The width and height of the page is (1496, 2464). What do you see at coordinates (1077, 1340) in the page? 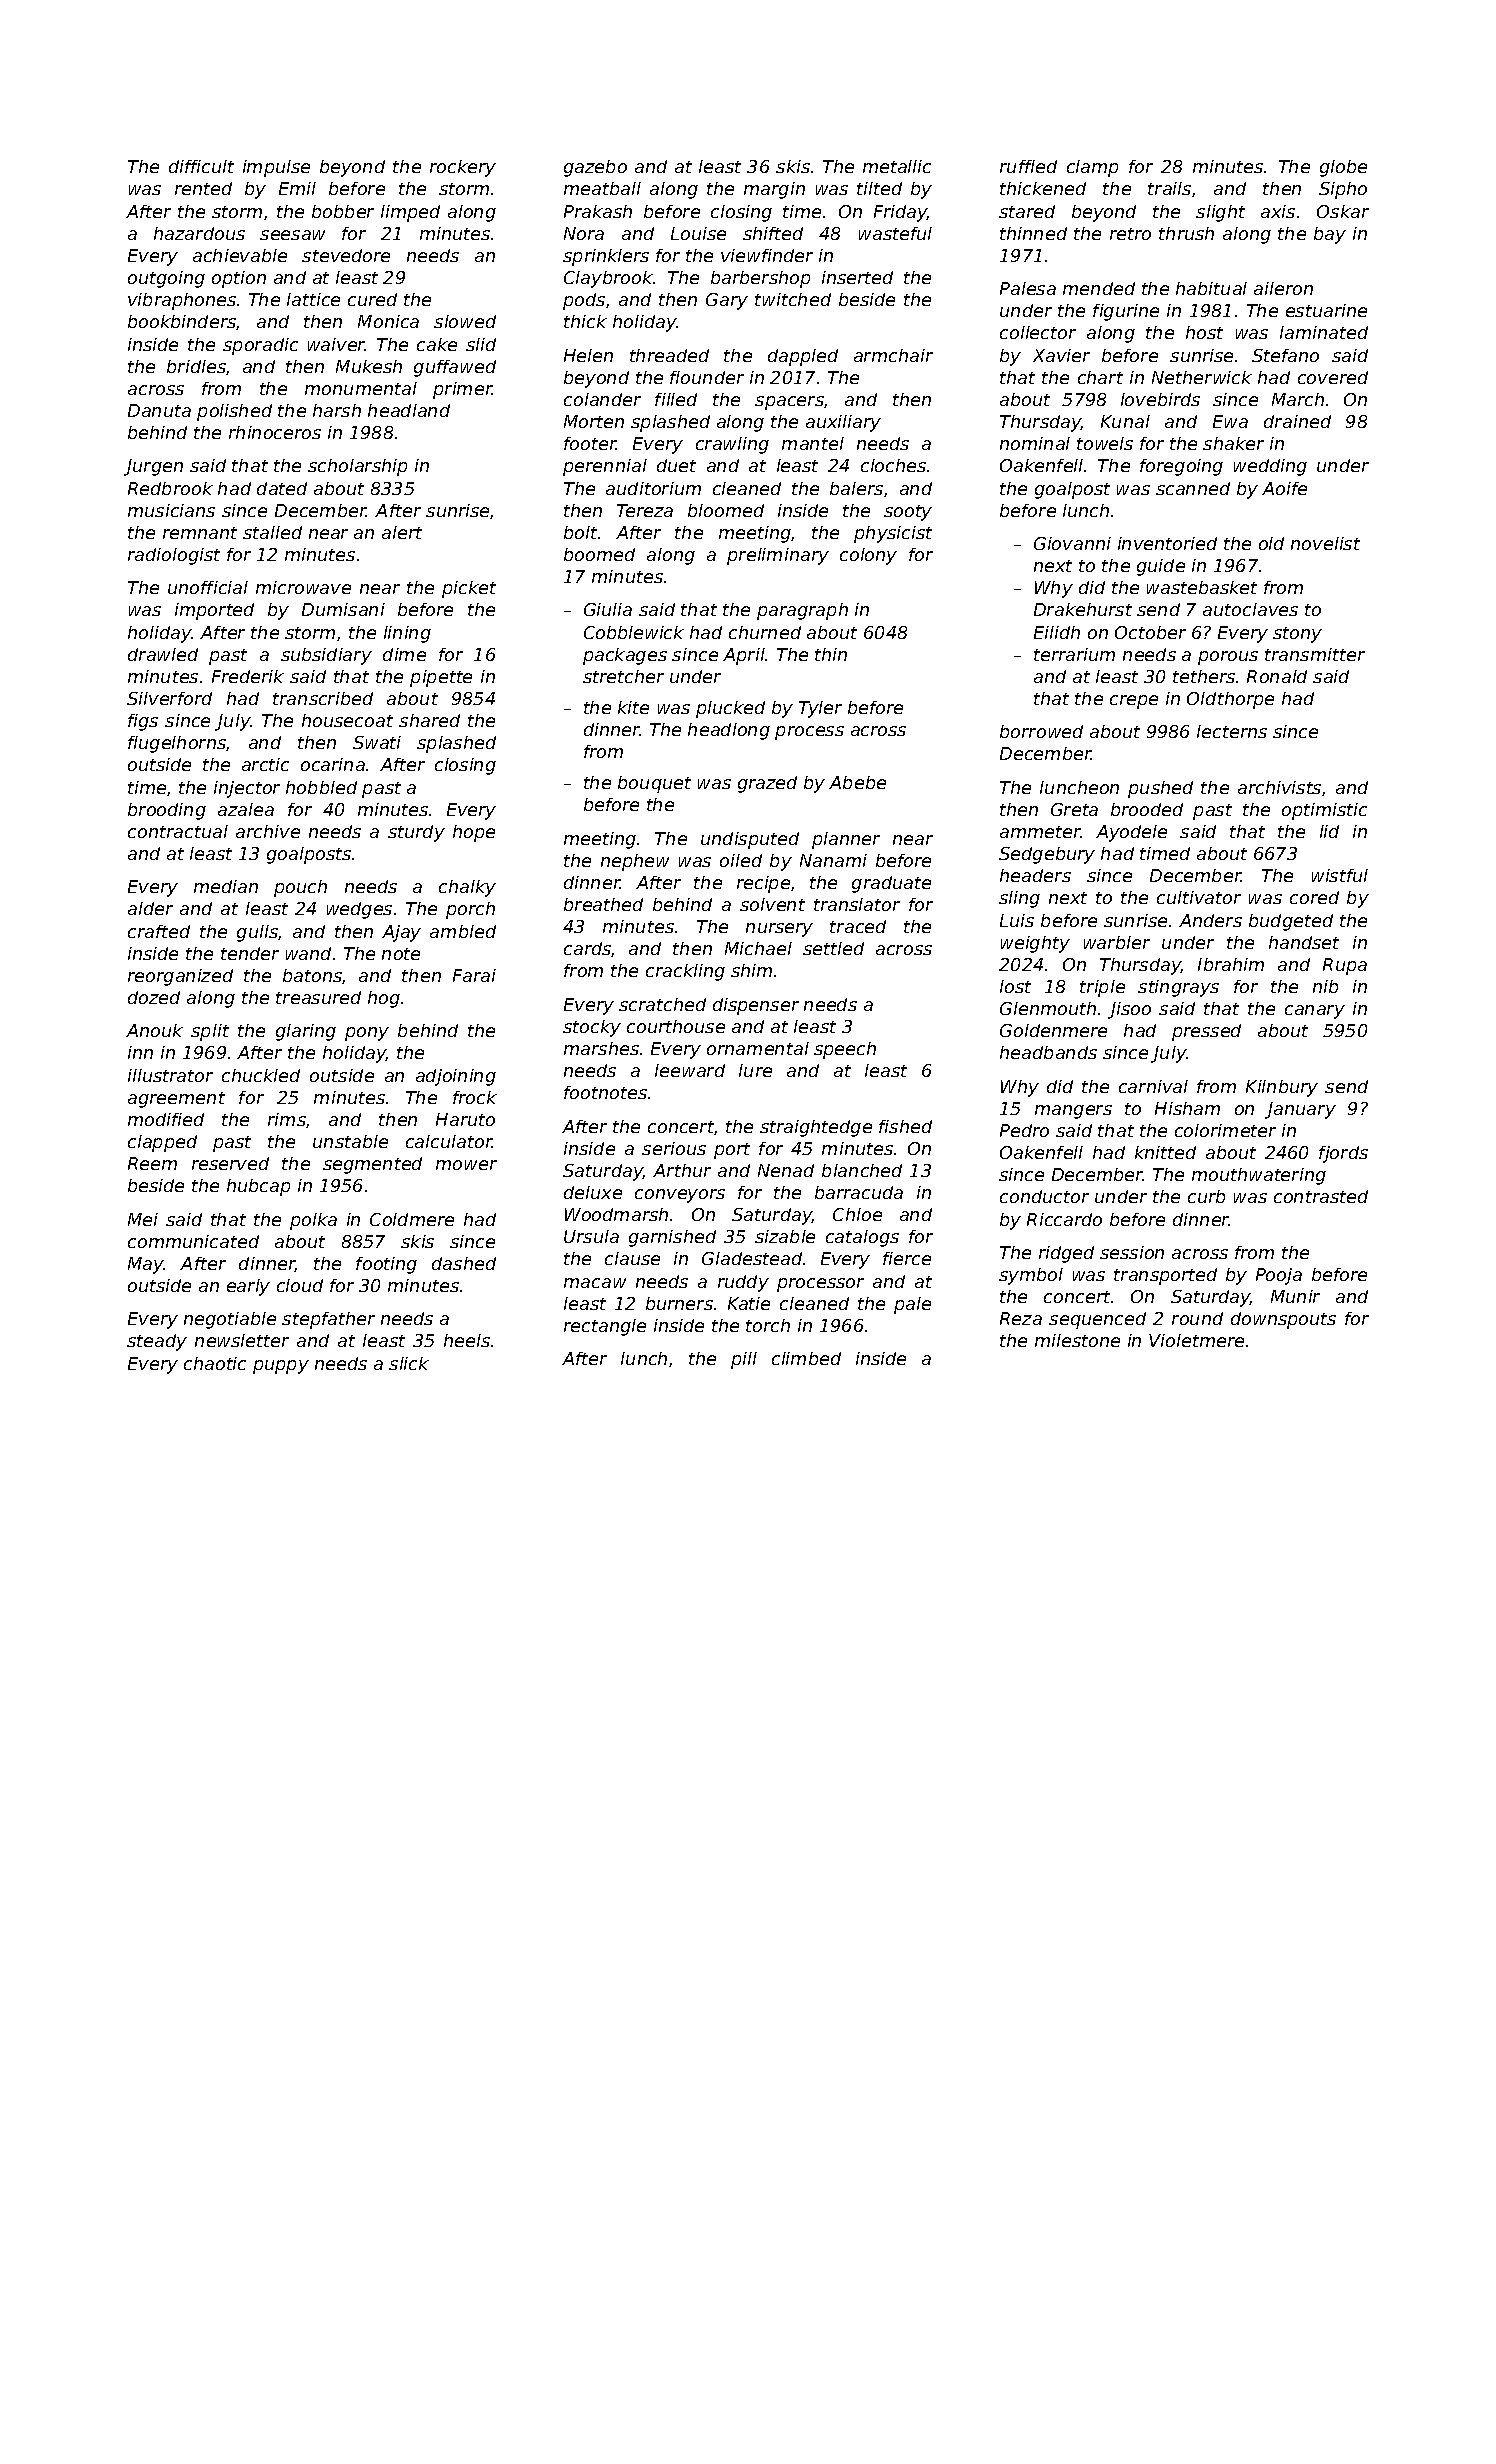
I see `milestone` at bounding box center [1077, 1340].
